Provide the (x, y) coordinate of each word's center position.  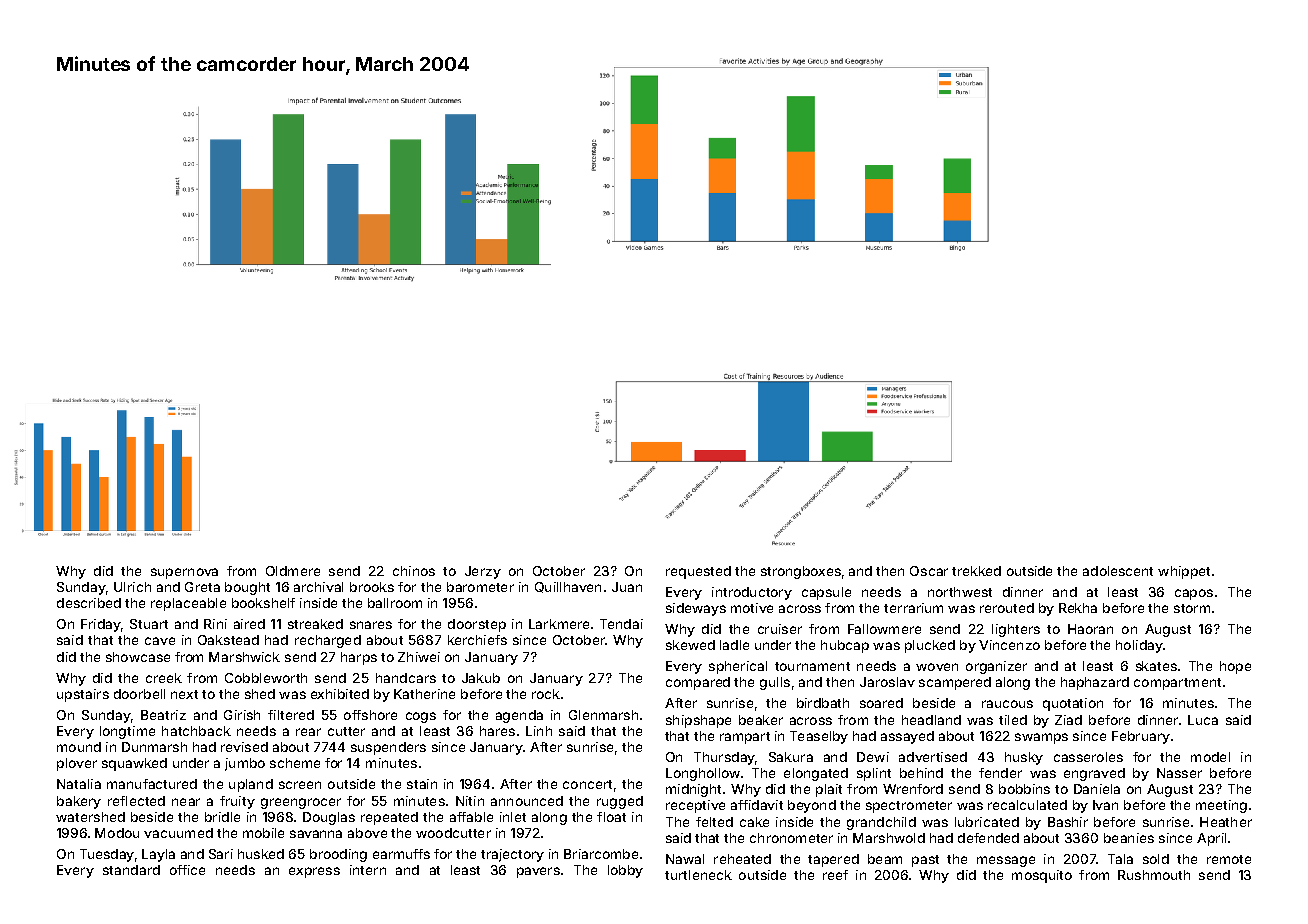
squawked (134, 764)
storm (1192, 608)
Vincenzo (1009, 645)
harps (359, 658)
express (314, 872)
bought (247, 588)
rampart (745, 738)
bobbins (1024, 789)
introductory (752, 593)
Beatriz (163, 715)
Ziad (1068, 720)
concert (587, 784)
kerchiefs (477, 640)
